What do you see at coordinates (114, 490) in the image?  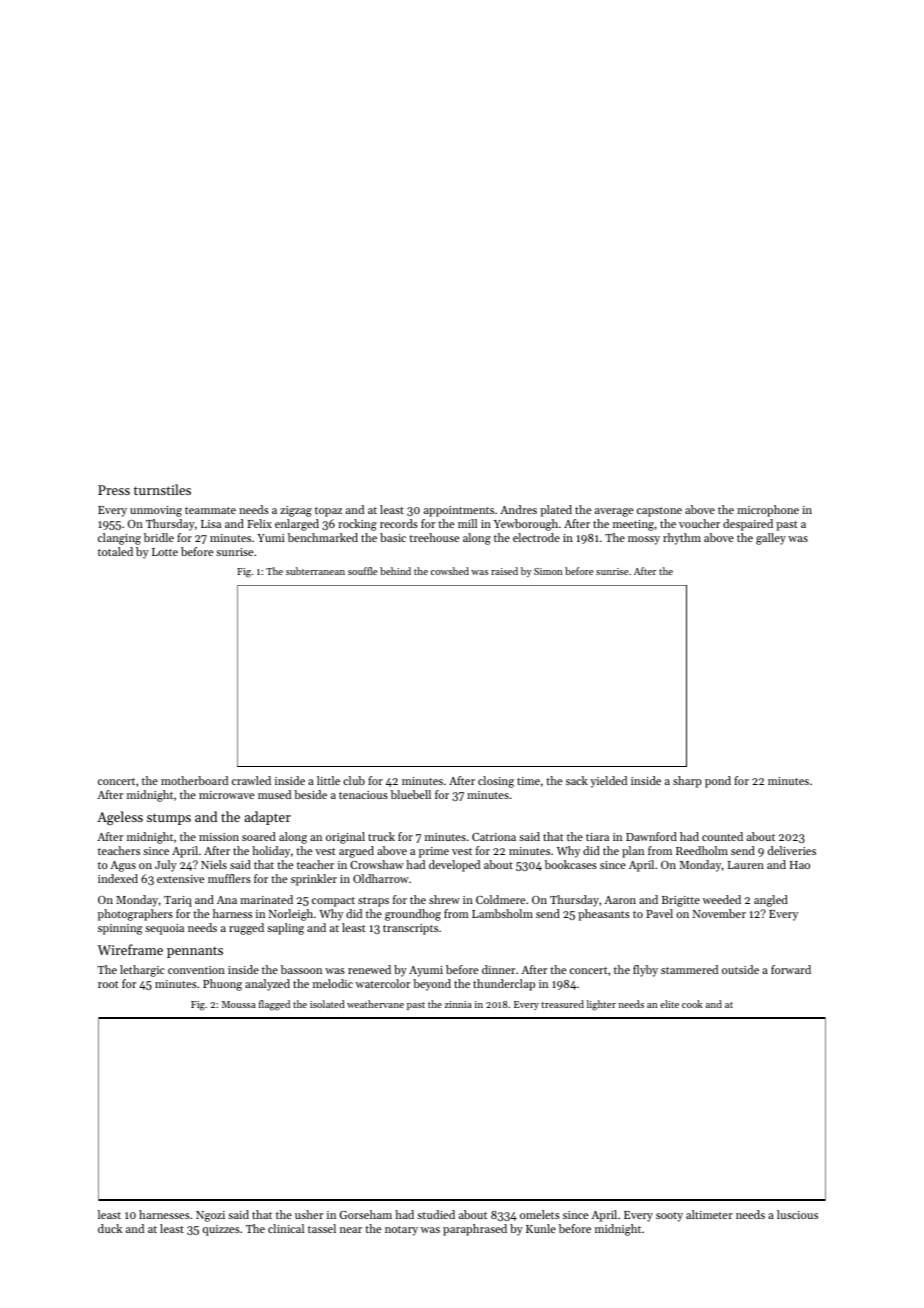 I see `Press` at bounding box center [114, 490].
